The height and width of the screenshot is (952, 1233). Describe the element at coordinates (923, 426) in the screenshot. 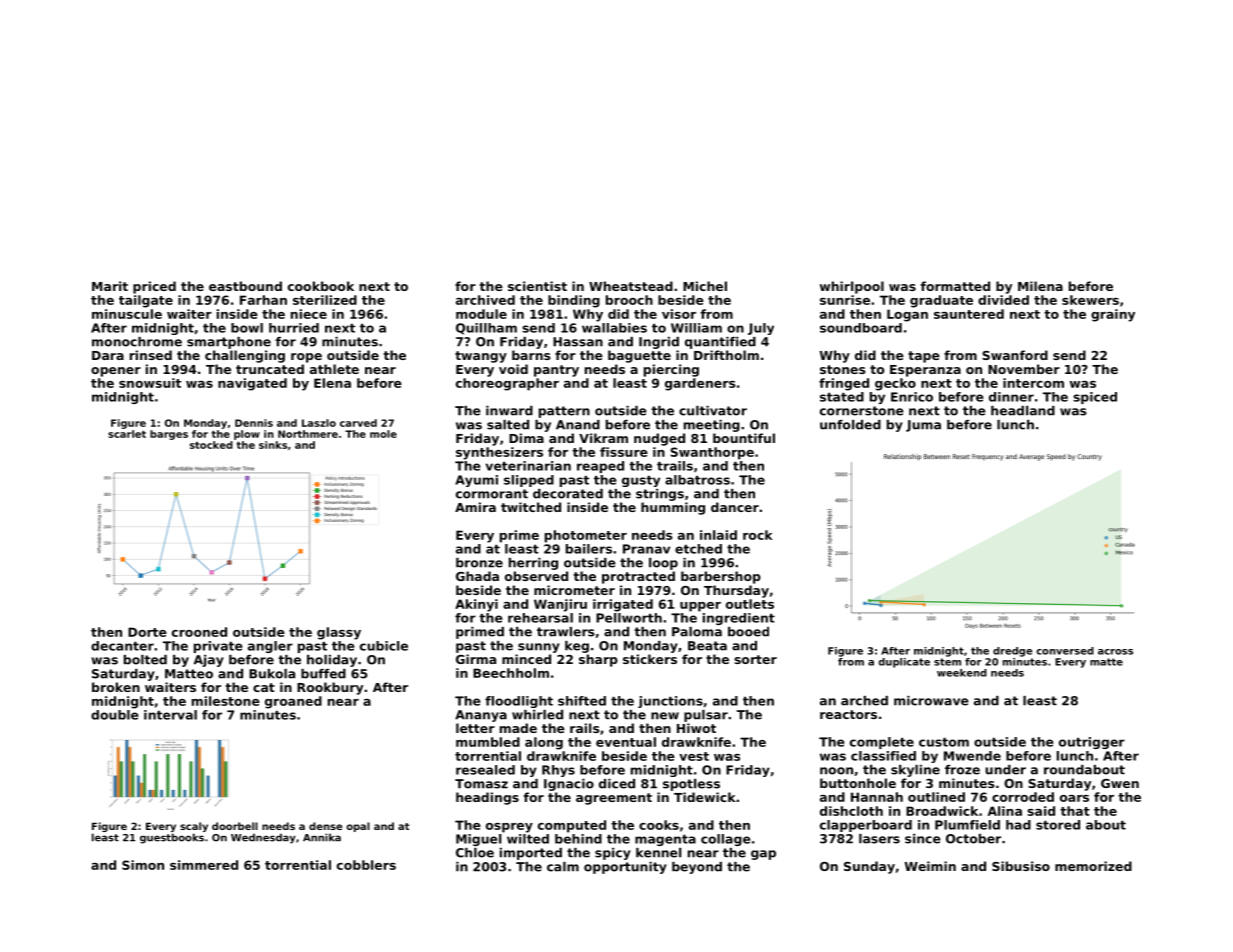

I see `Juma` at that location.
